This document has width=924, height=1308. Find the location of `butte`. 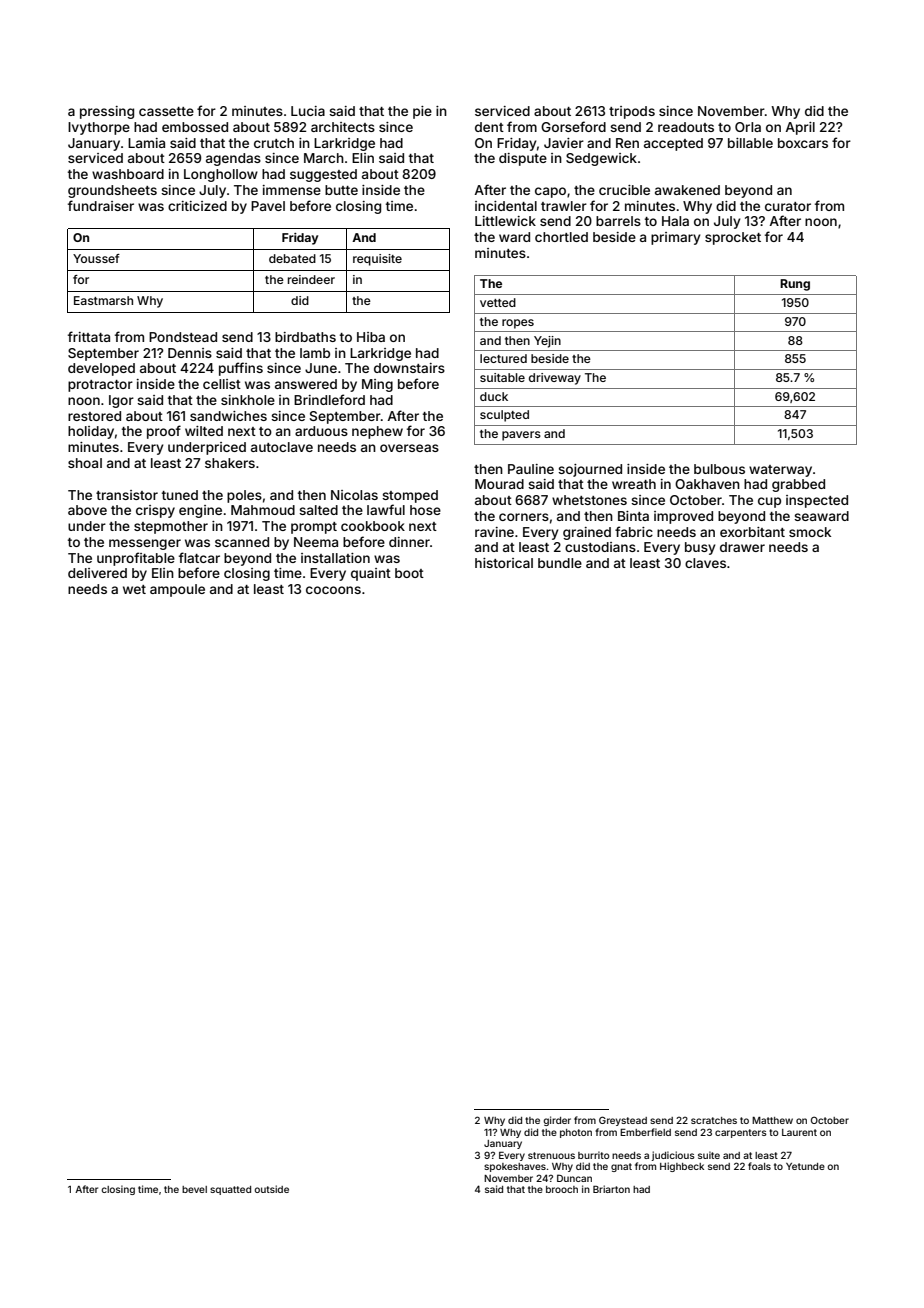

butte is located at coordinates (341, 190).
